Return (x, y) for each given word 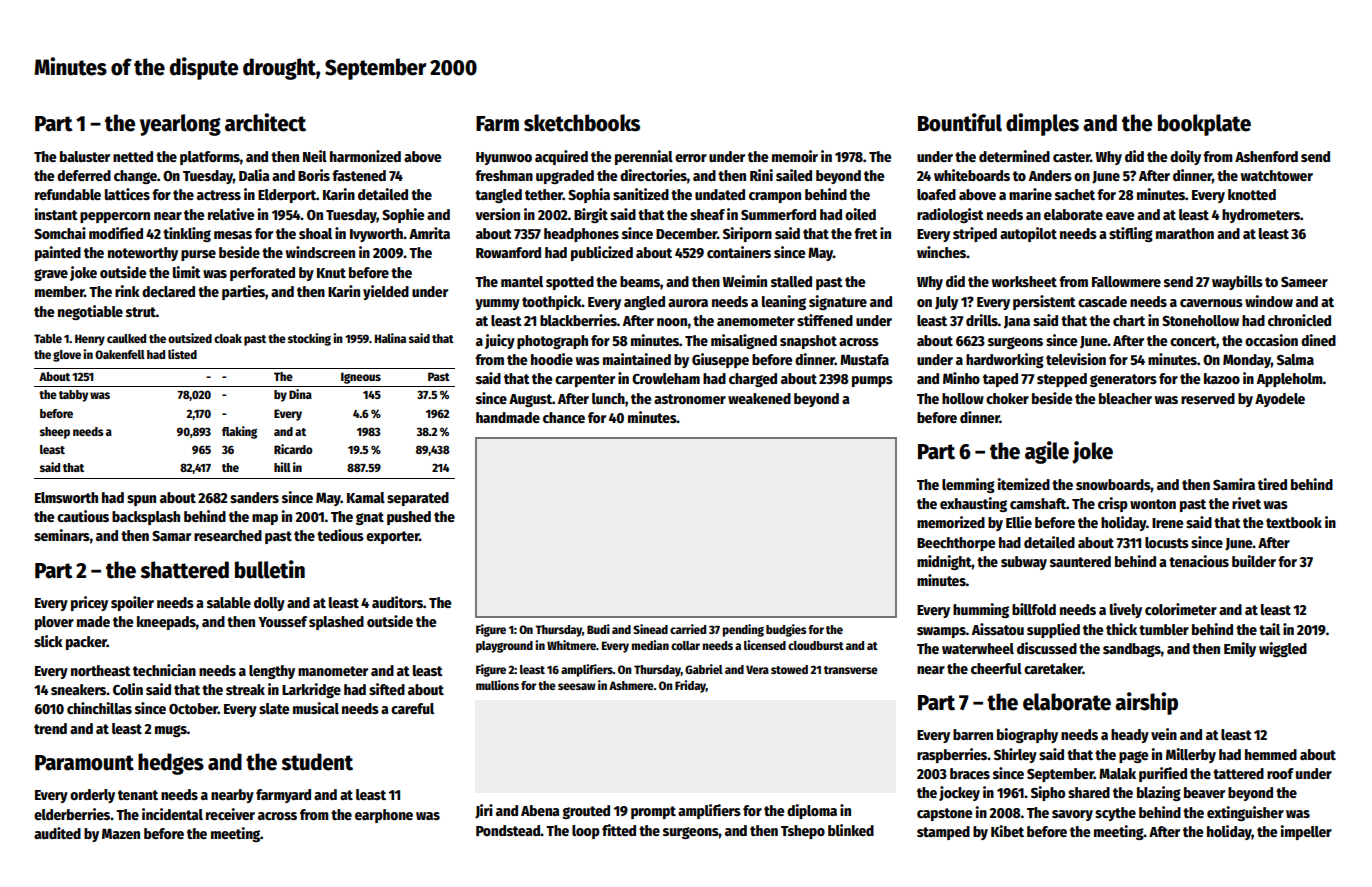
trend (50, 728)
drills (982, 320)
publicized (602, 253)
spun (141, 500)
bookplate (1204, 125)
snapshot (808, 342)
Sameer (1304, 282)
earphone (384, 816)
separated (418, 499)
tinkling (187, 234)
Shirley (1015, 755)
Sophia (589, 195)
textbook (1294, 522)
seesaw (577, 686)
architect (265, 122)
